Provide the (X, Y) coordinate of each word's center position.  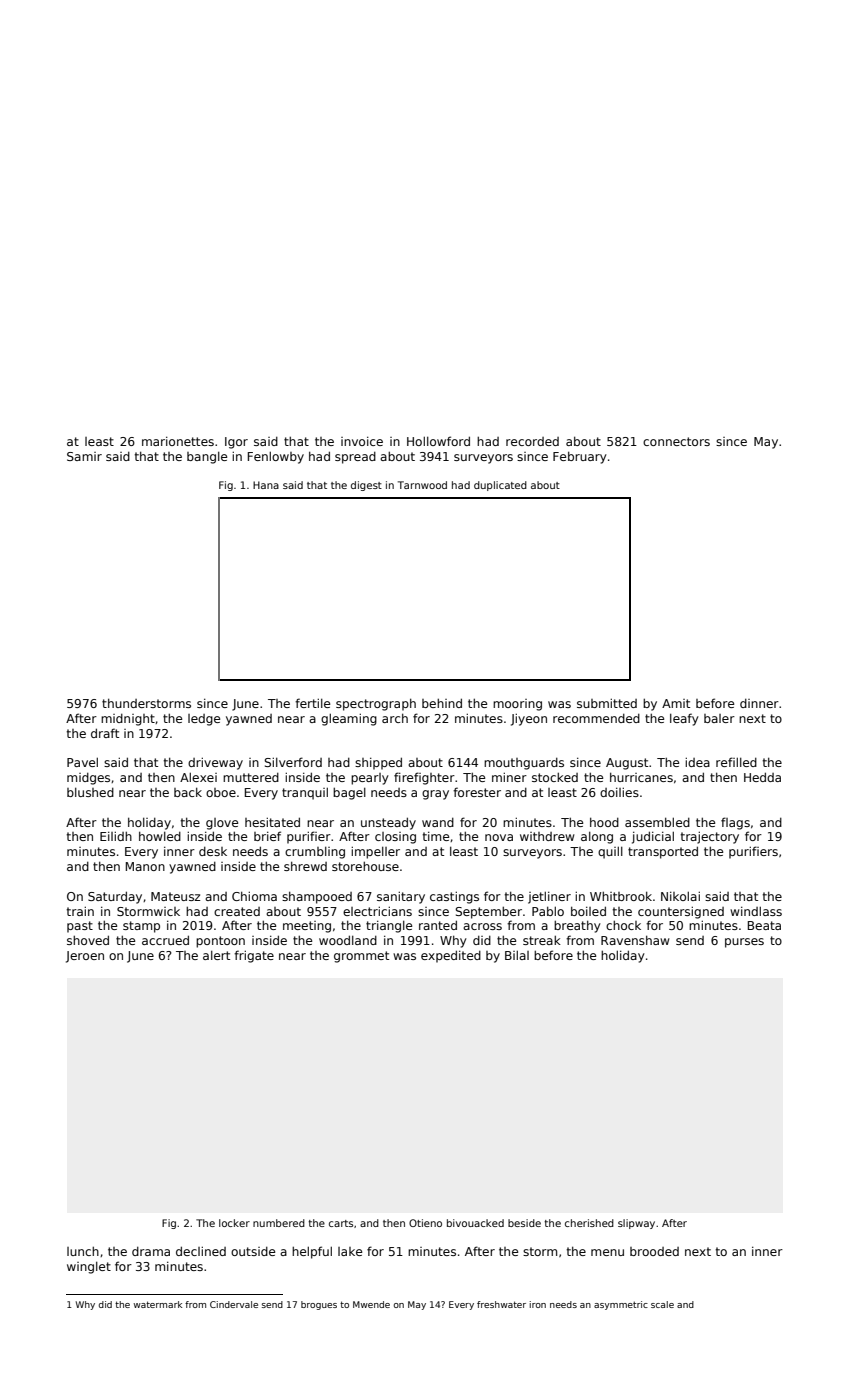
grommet (361, 957)
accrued (165, 940)
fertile (312, 703)
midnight (128, 720)
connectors (676, 441)
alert (216, 955)
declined (201, 1251)
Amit (676, 703)
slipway (636, 1224)
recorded (532, 441)
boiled (588, 911)
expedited (451, 956)
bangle (207, 457)
